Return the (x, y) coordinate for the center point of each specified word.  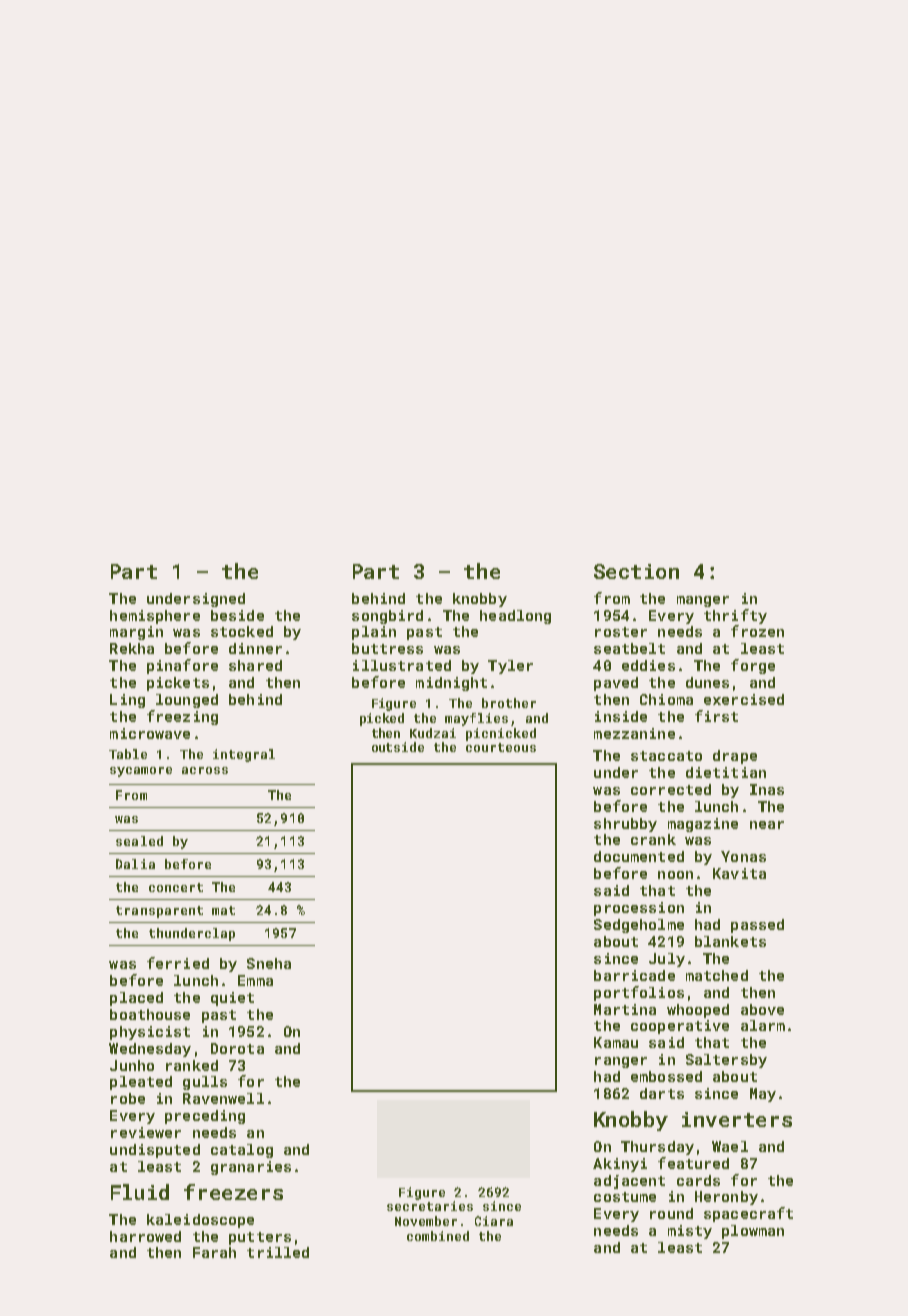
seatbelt (629, 648)
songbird (387, 617)
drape (735, 757)
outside (398, 747)
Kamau (616, 1042)
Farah (214, 1252)
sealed (139, 841)
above (762, 1009)
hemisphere (155, 617)
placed (136, 999)
